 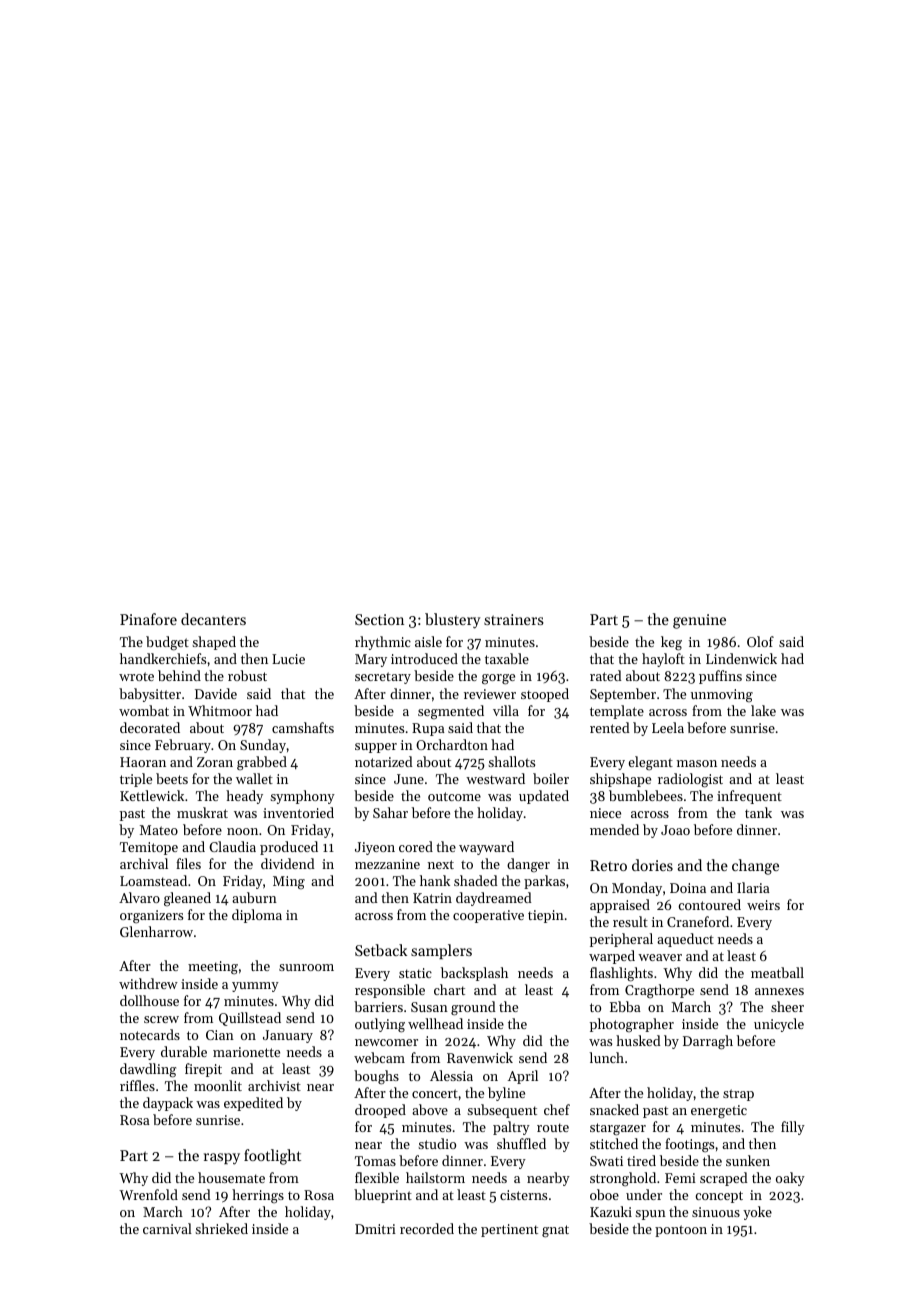 What do you see at coordinates (221, 1228) in the screenshot?
I see `shrieked` at bounding box center [221, 1228].
